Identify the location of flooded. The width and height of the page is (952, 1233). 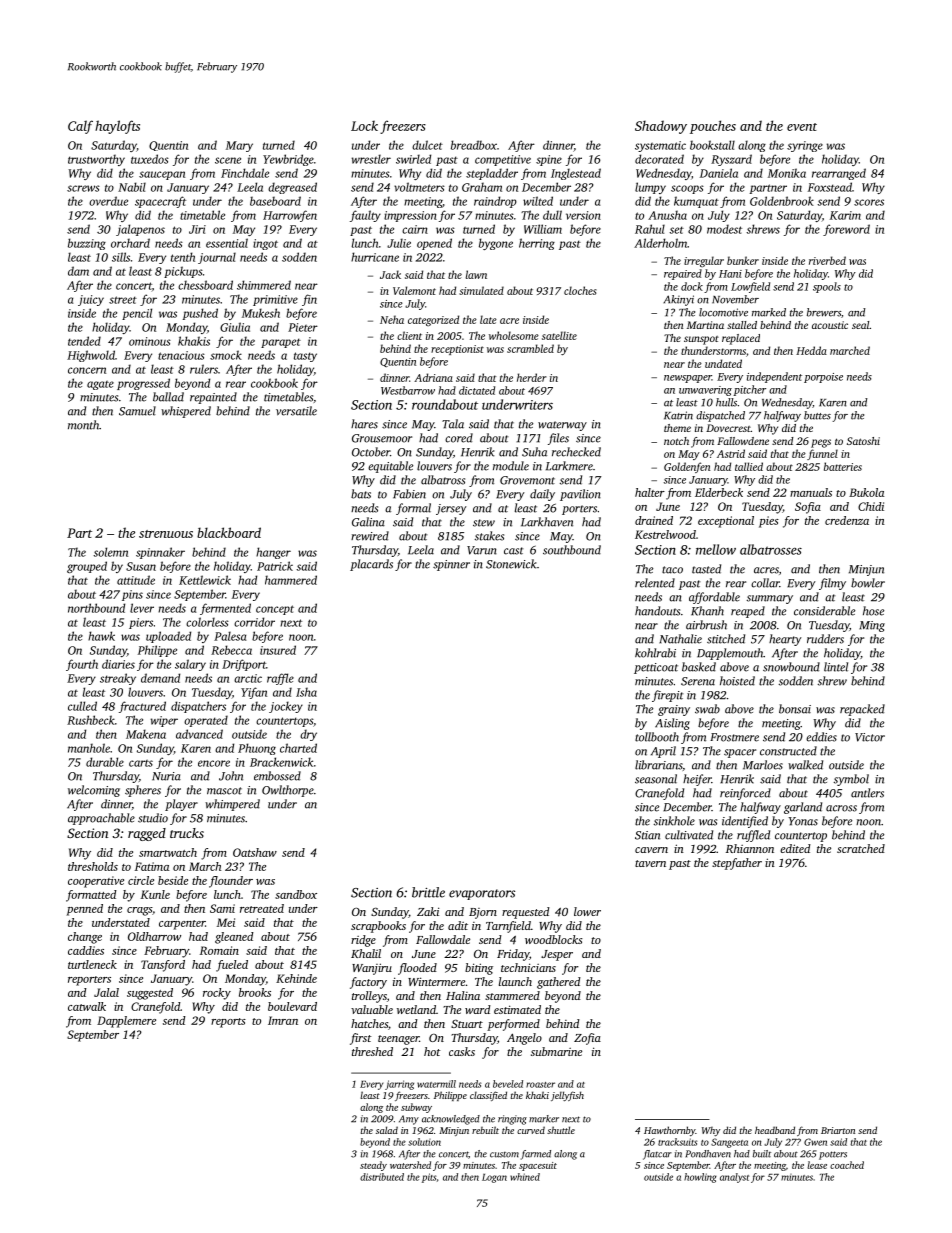
(417, 969).
